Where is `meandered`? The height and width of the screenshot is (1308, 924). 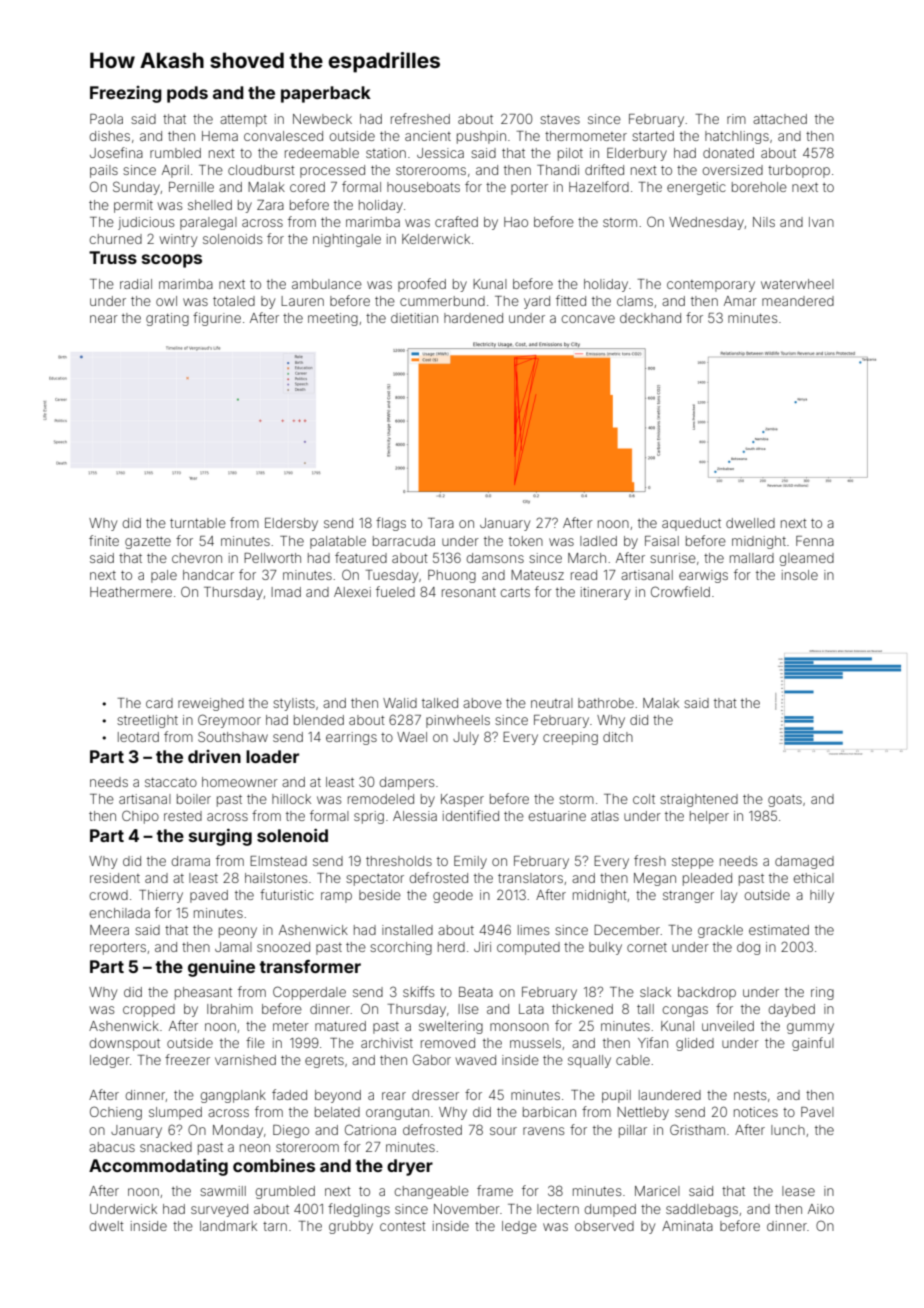 meandered is located at coordinates (798, 301).
